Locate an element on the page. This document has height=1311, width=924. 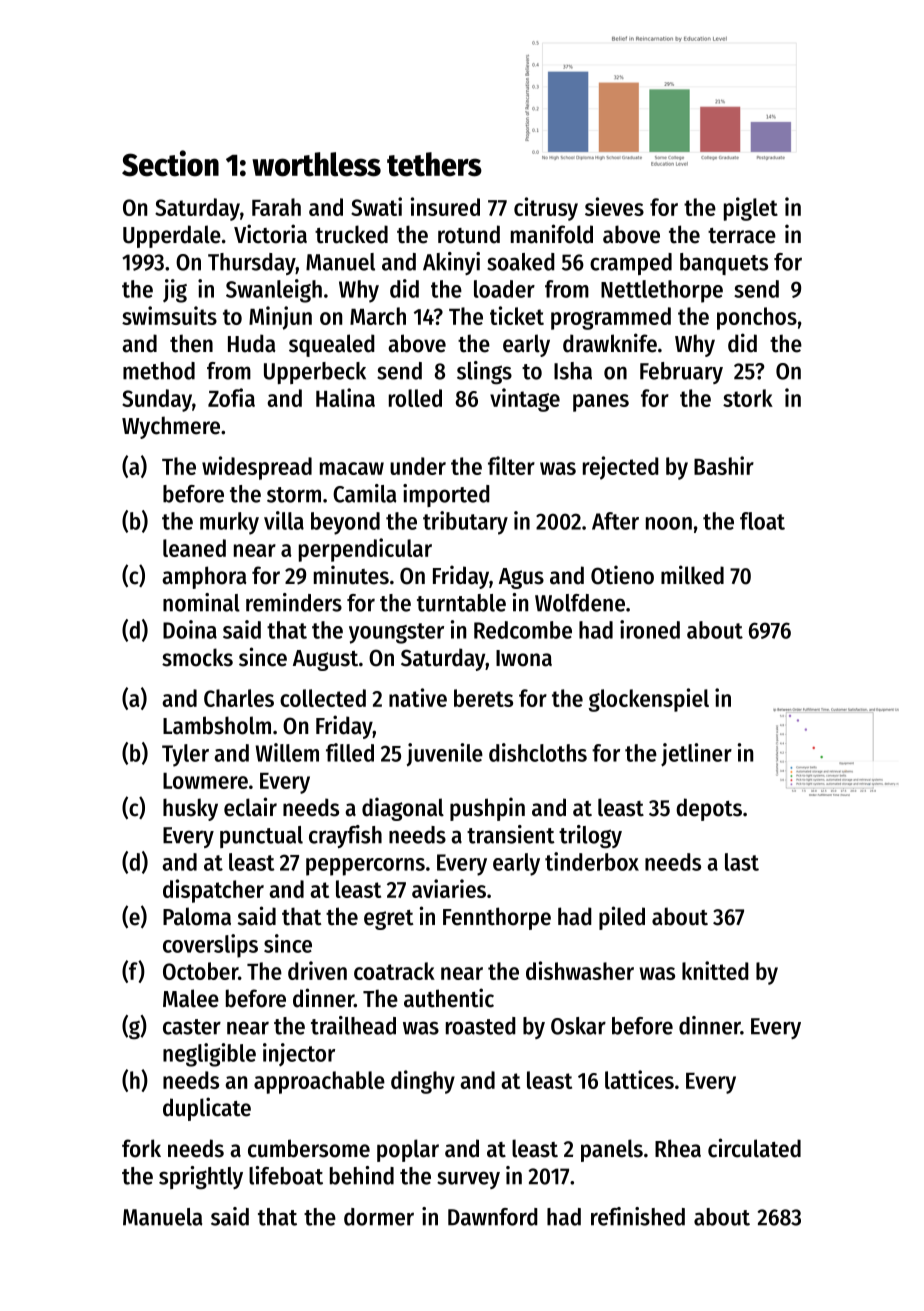
approachable is located at coordinates (319, 1082).
